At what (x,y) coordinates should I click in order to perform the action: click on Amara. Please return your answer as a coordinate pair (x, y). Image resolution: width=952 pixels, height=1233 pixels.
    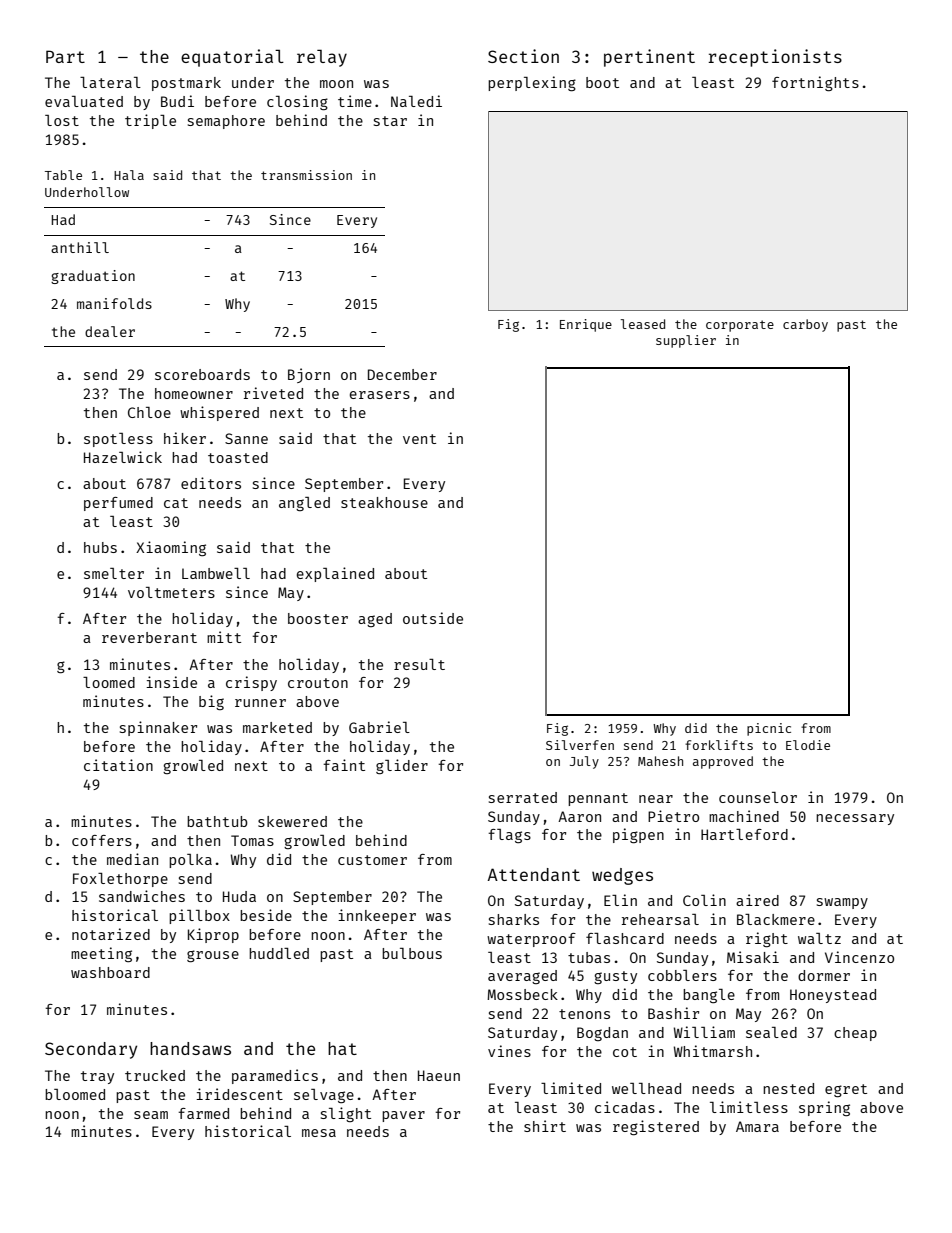
    Looking at the image, I should click on (757, 1126).
